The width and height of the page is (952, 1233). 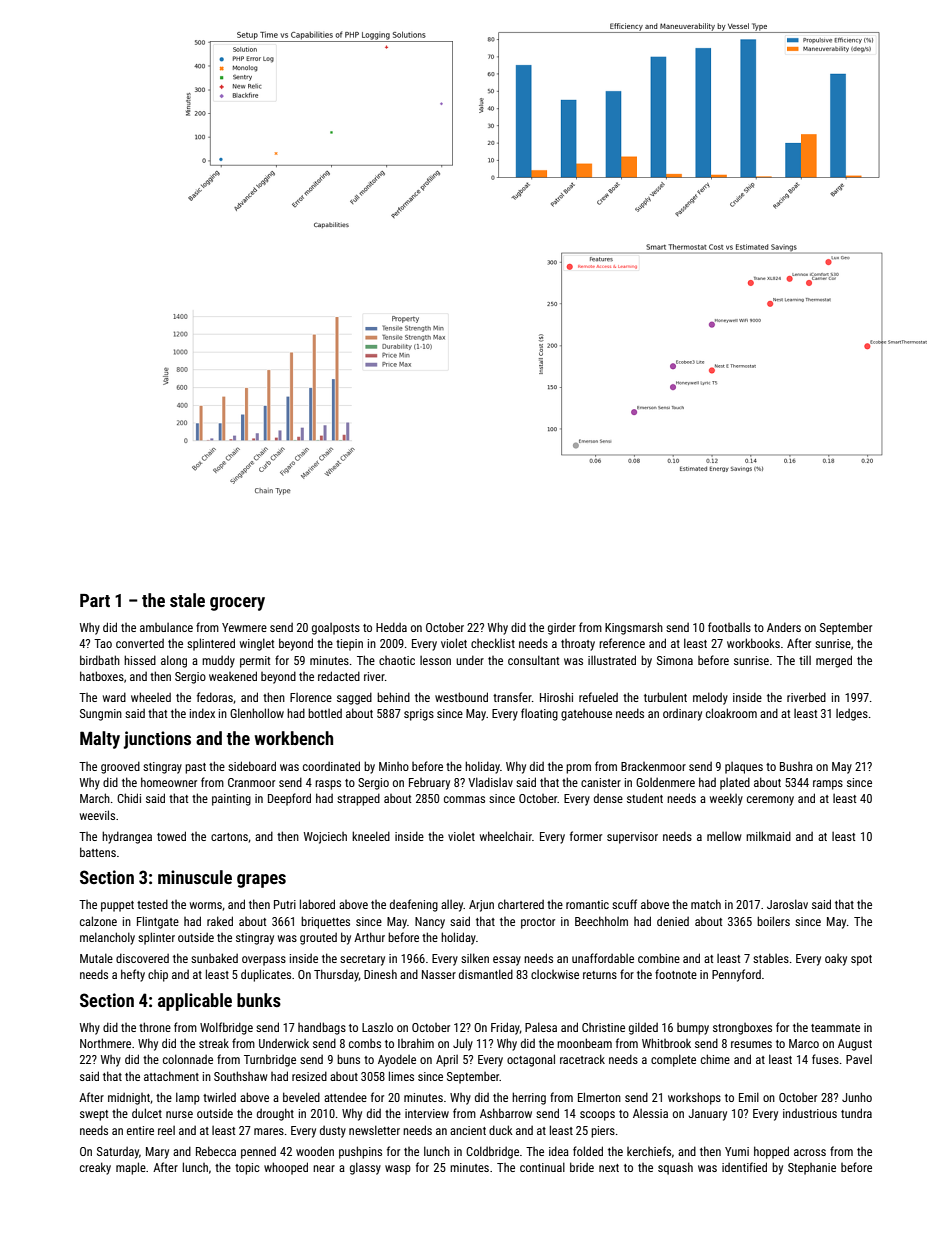 I want to click on raked, so click(x=220, y=921).
